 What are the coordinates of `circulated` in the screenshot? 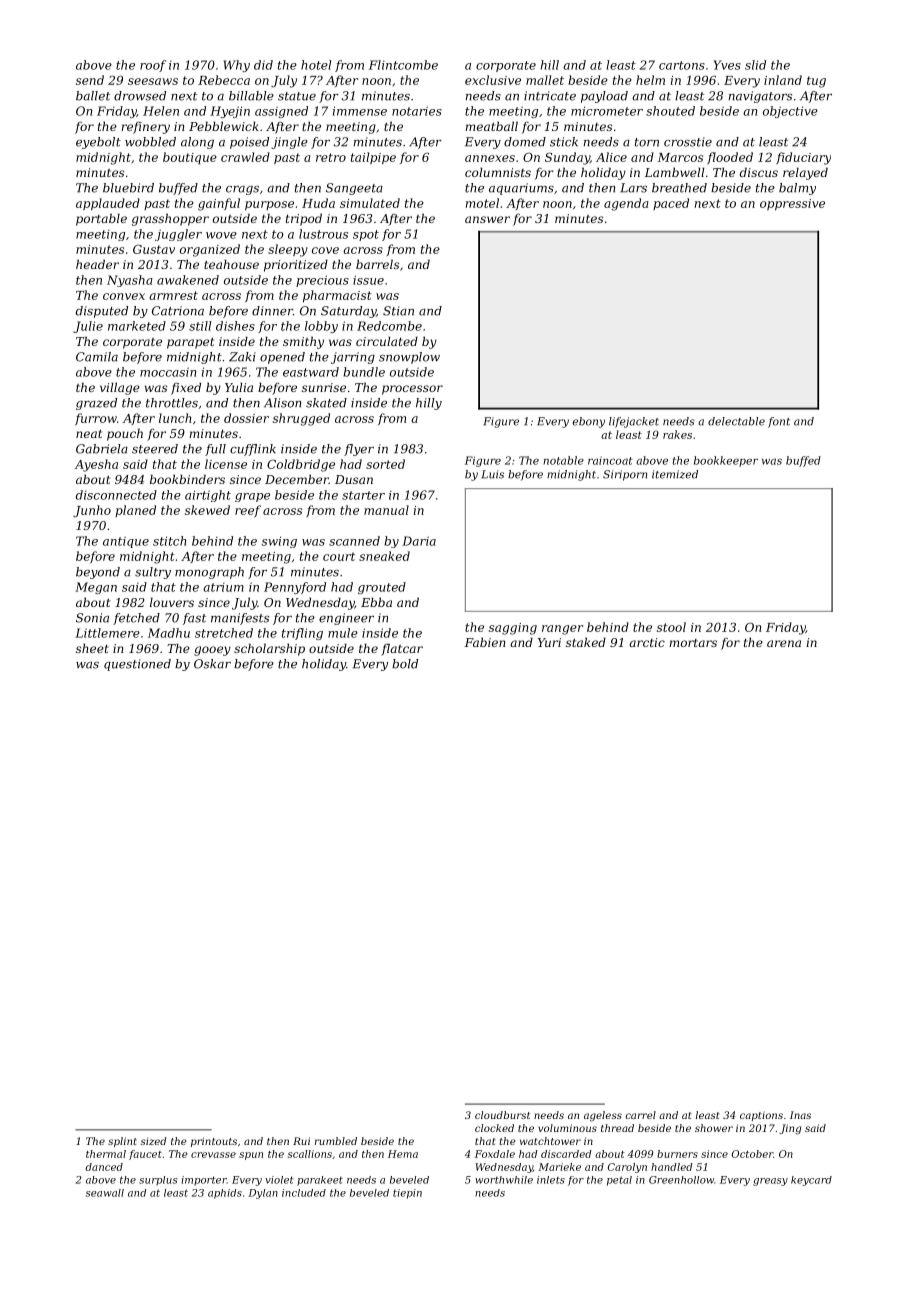 It's located at (387, 341).
